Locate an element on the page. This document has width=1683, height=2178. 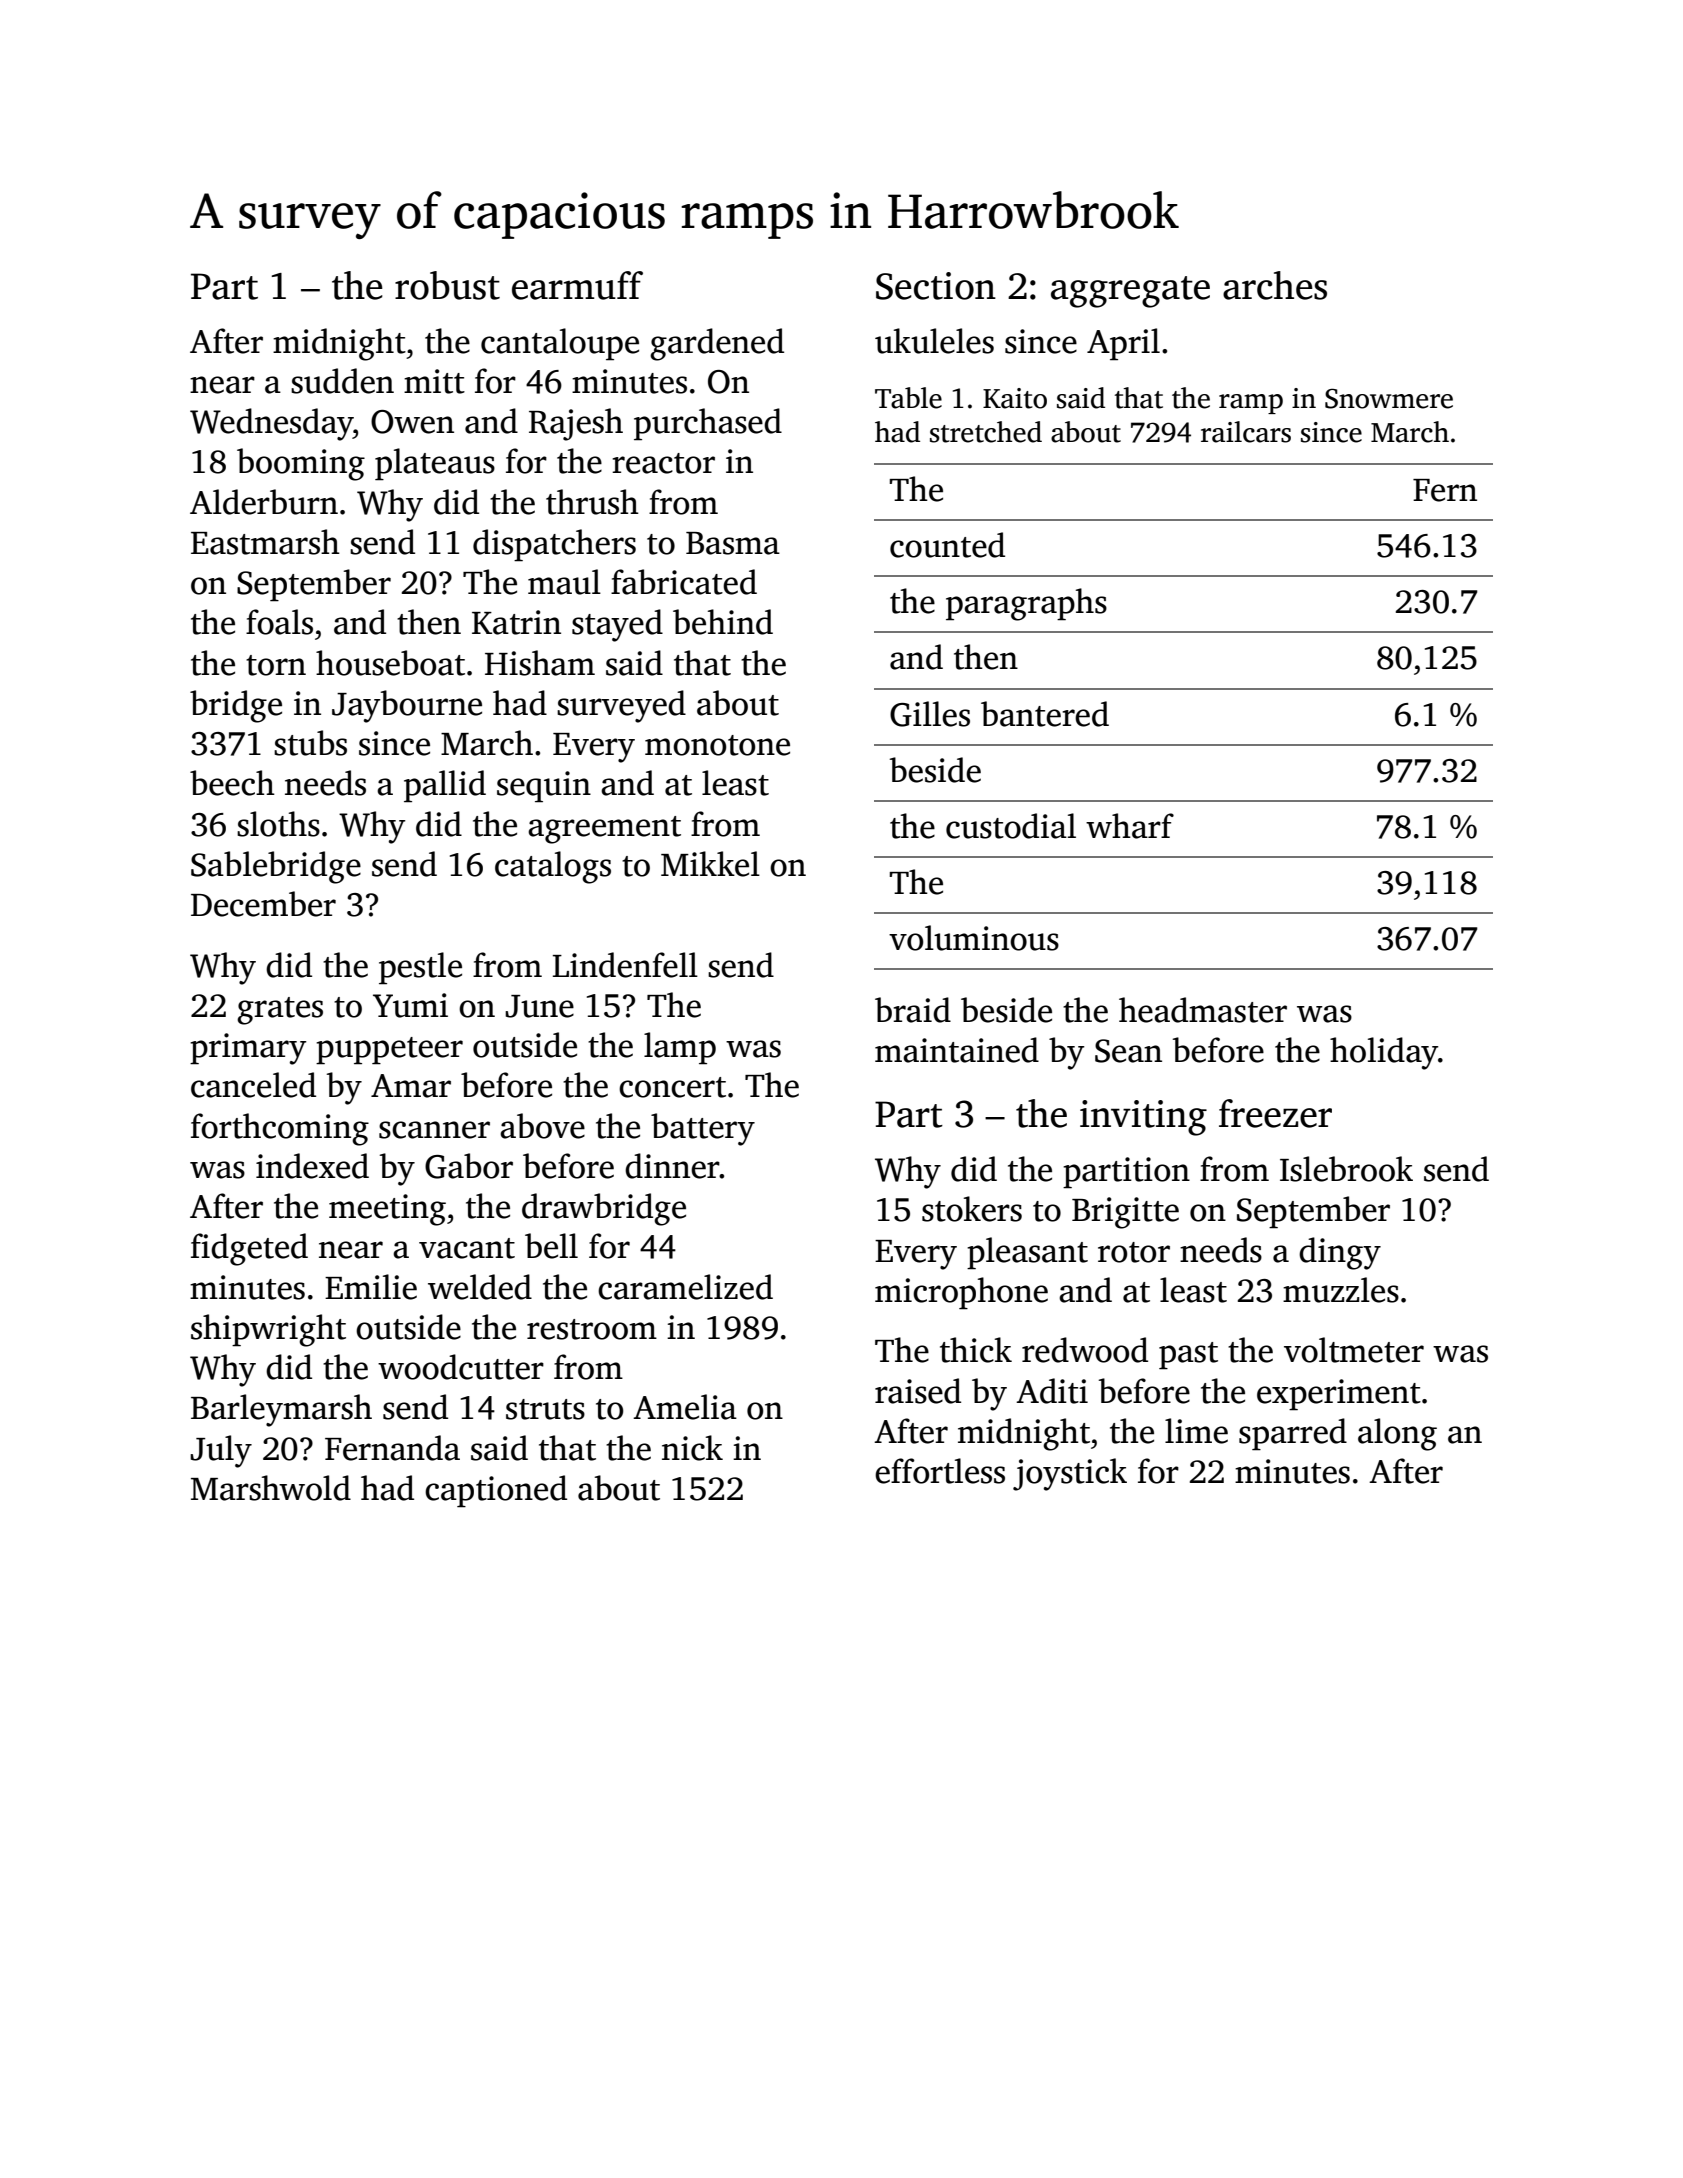
railcars is located at coordinates (1246, 432).
